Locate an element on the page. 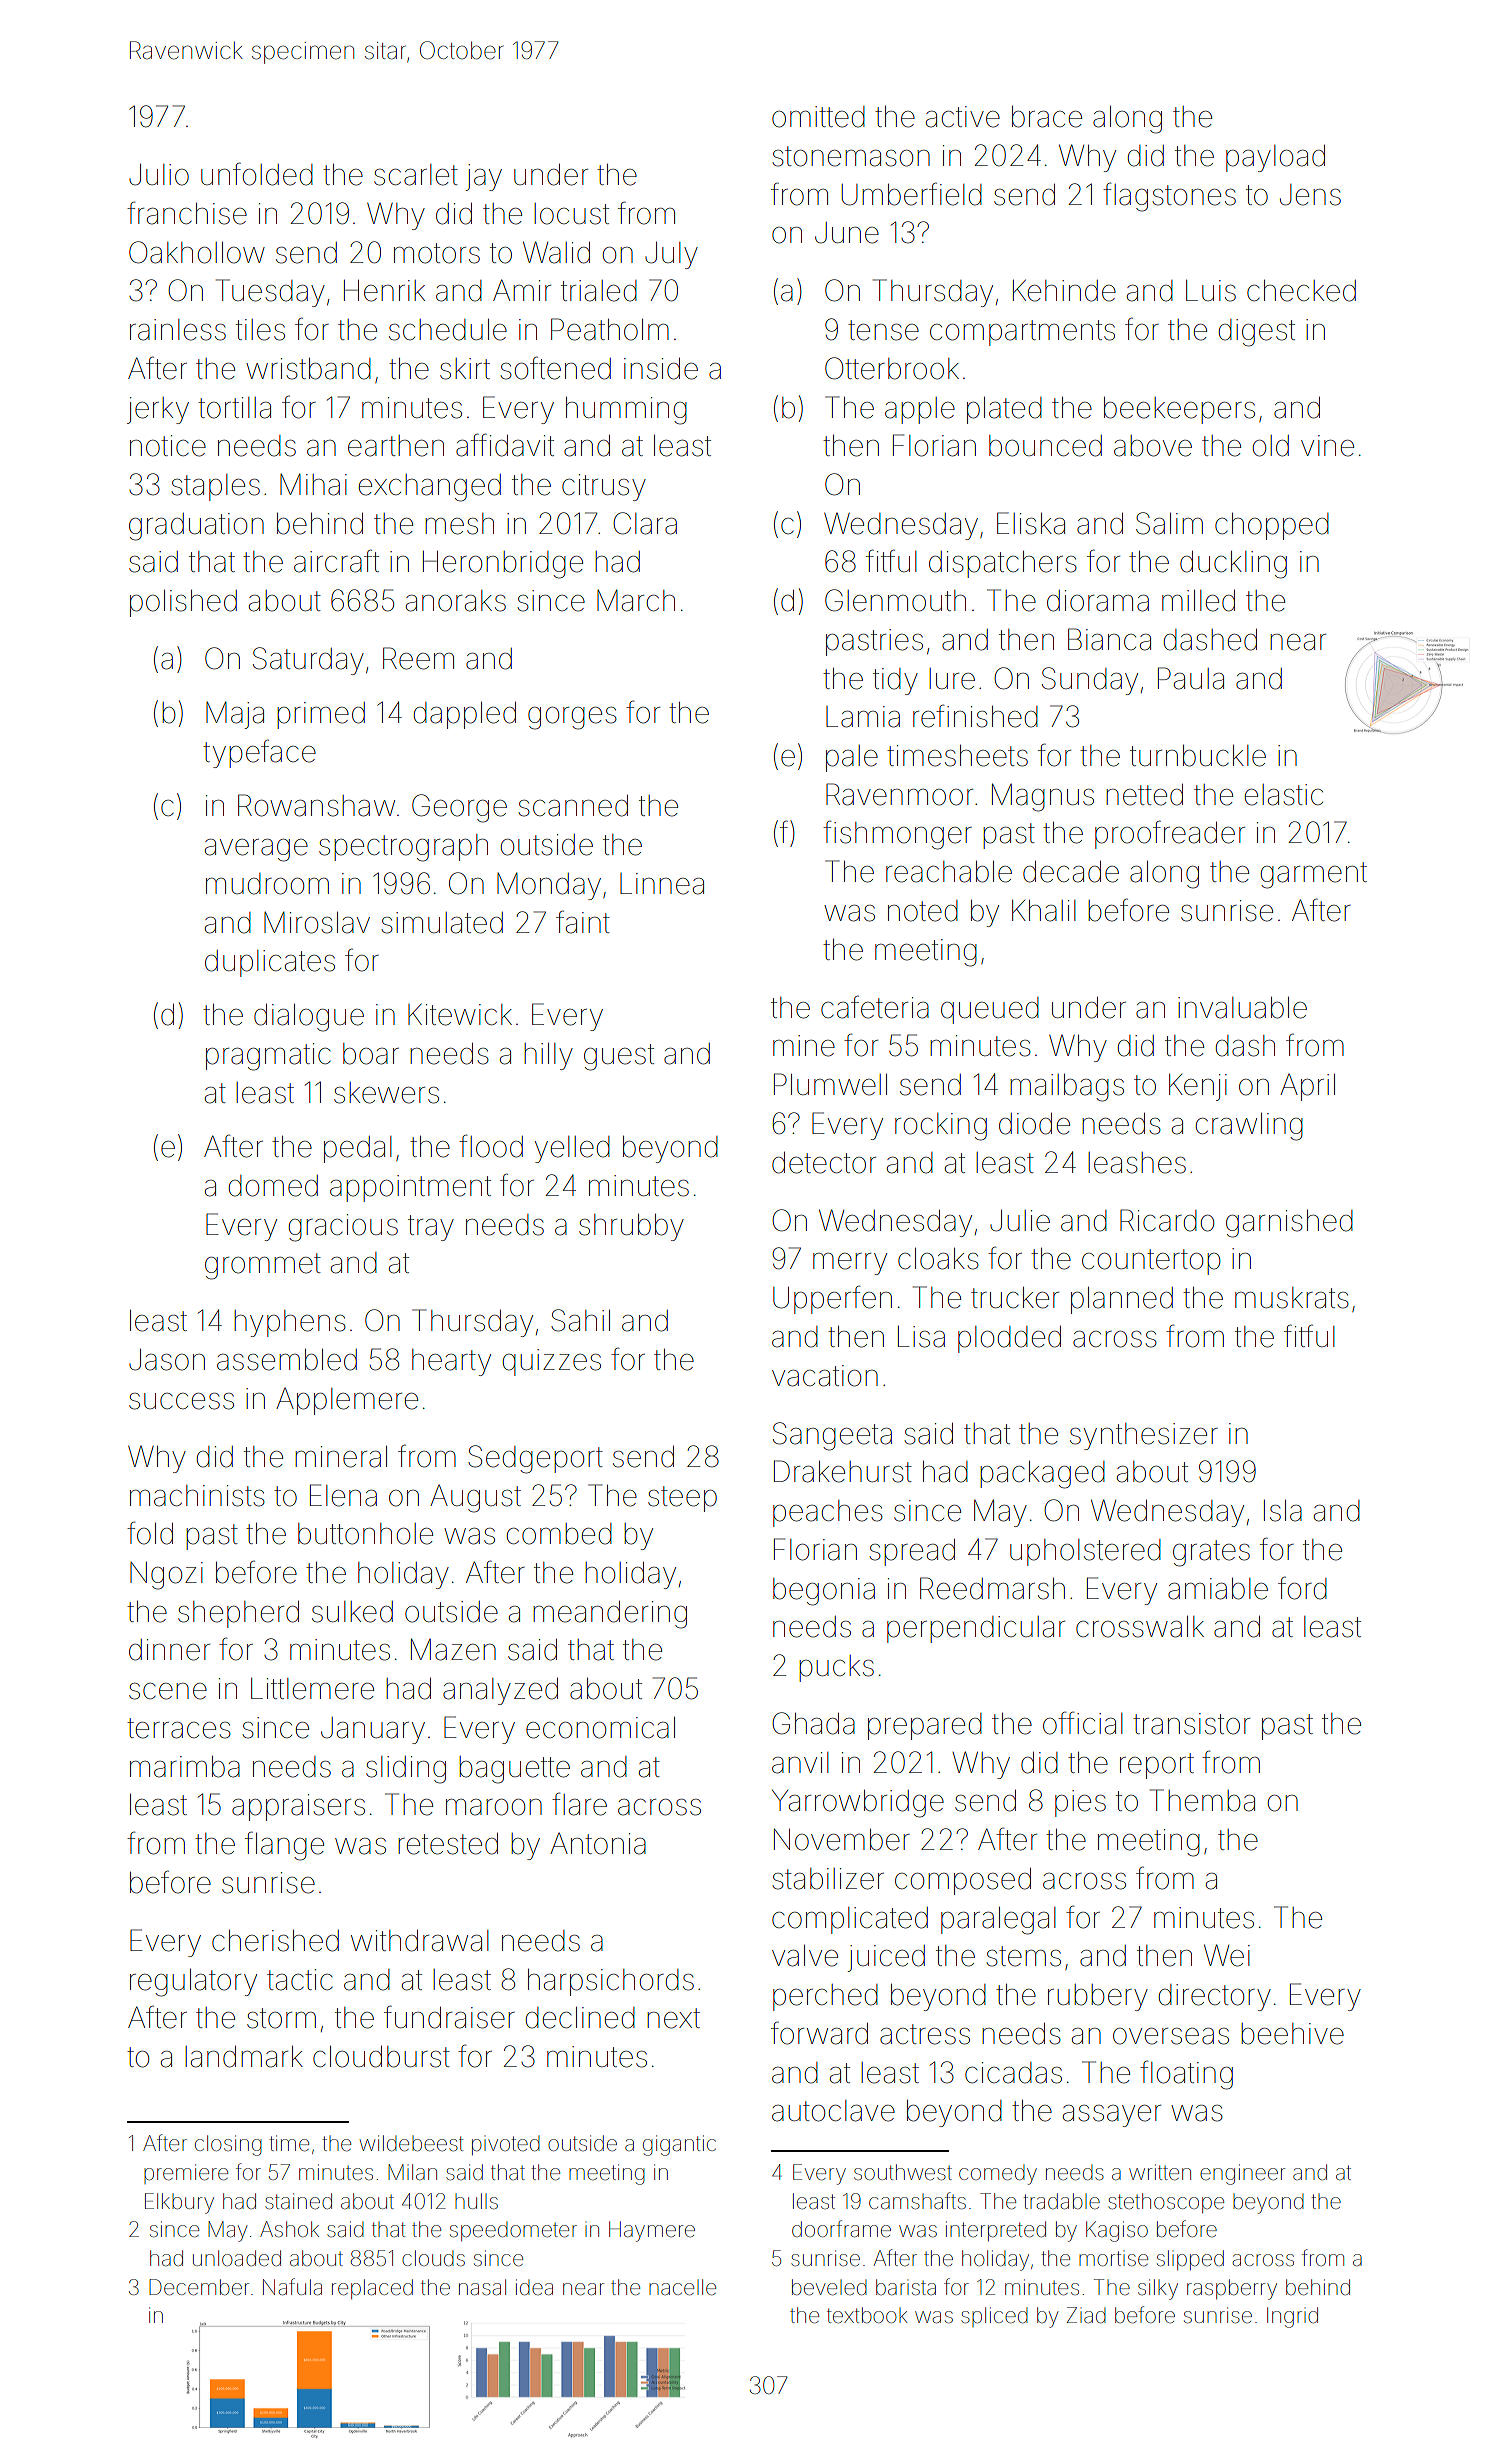 The width and height of the document is (1496, 2464). Eliska is located at coordinates (1031, 523).
